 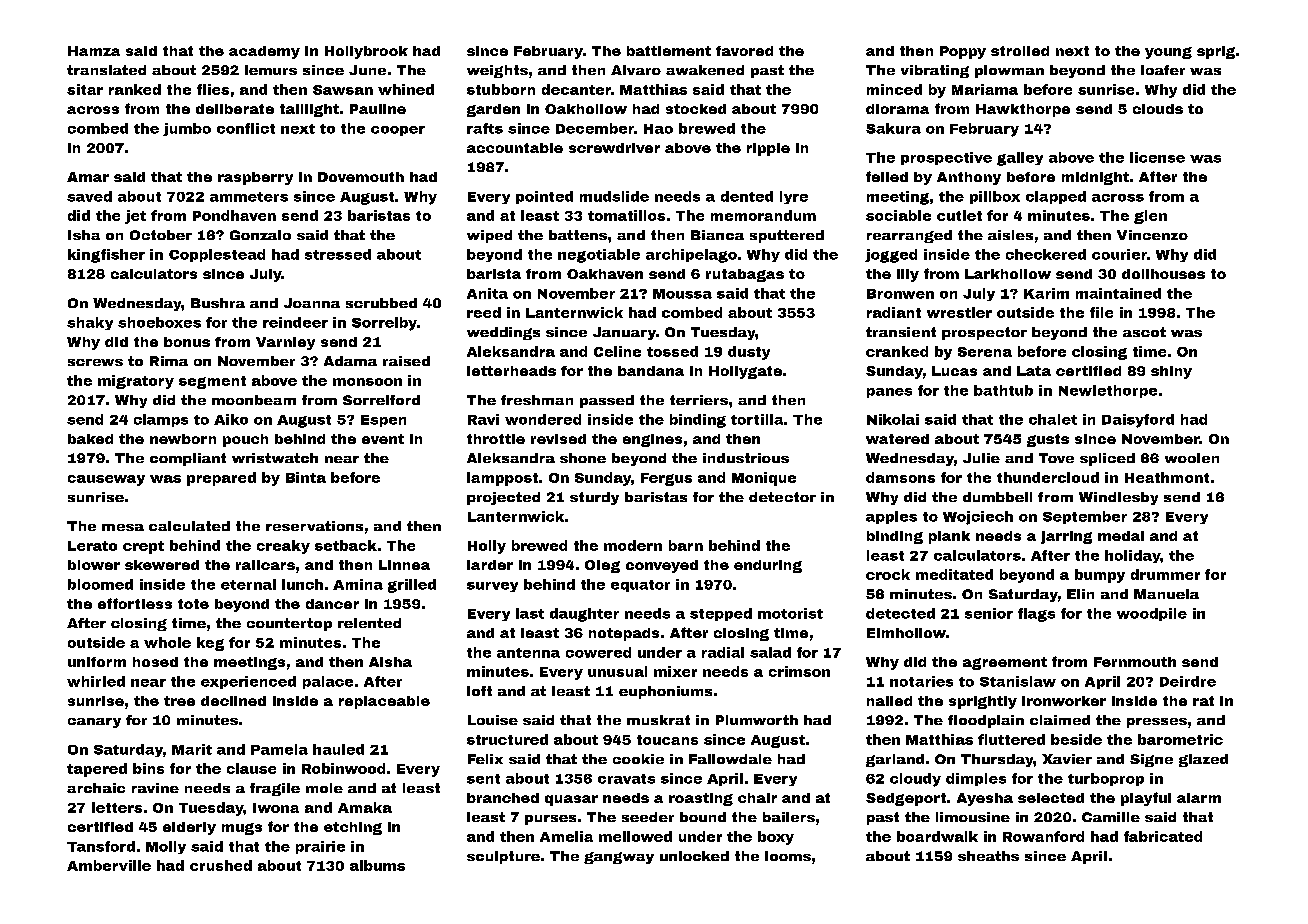 What do you see at coordinates (85, 89) in the screenshot?
I see `sitar` at bounding box center [85, 89].
